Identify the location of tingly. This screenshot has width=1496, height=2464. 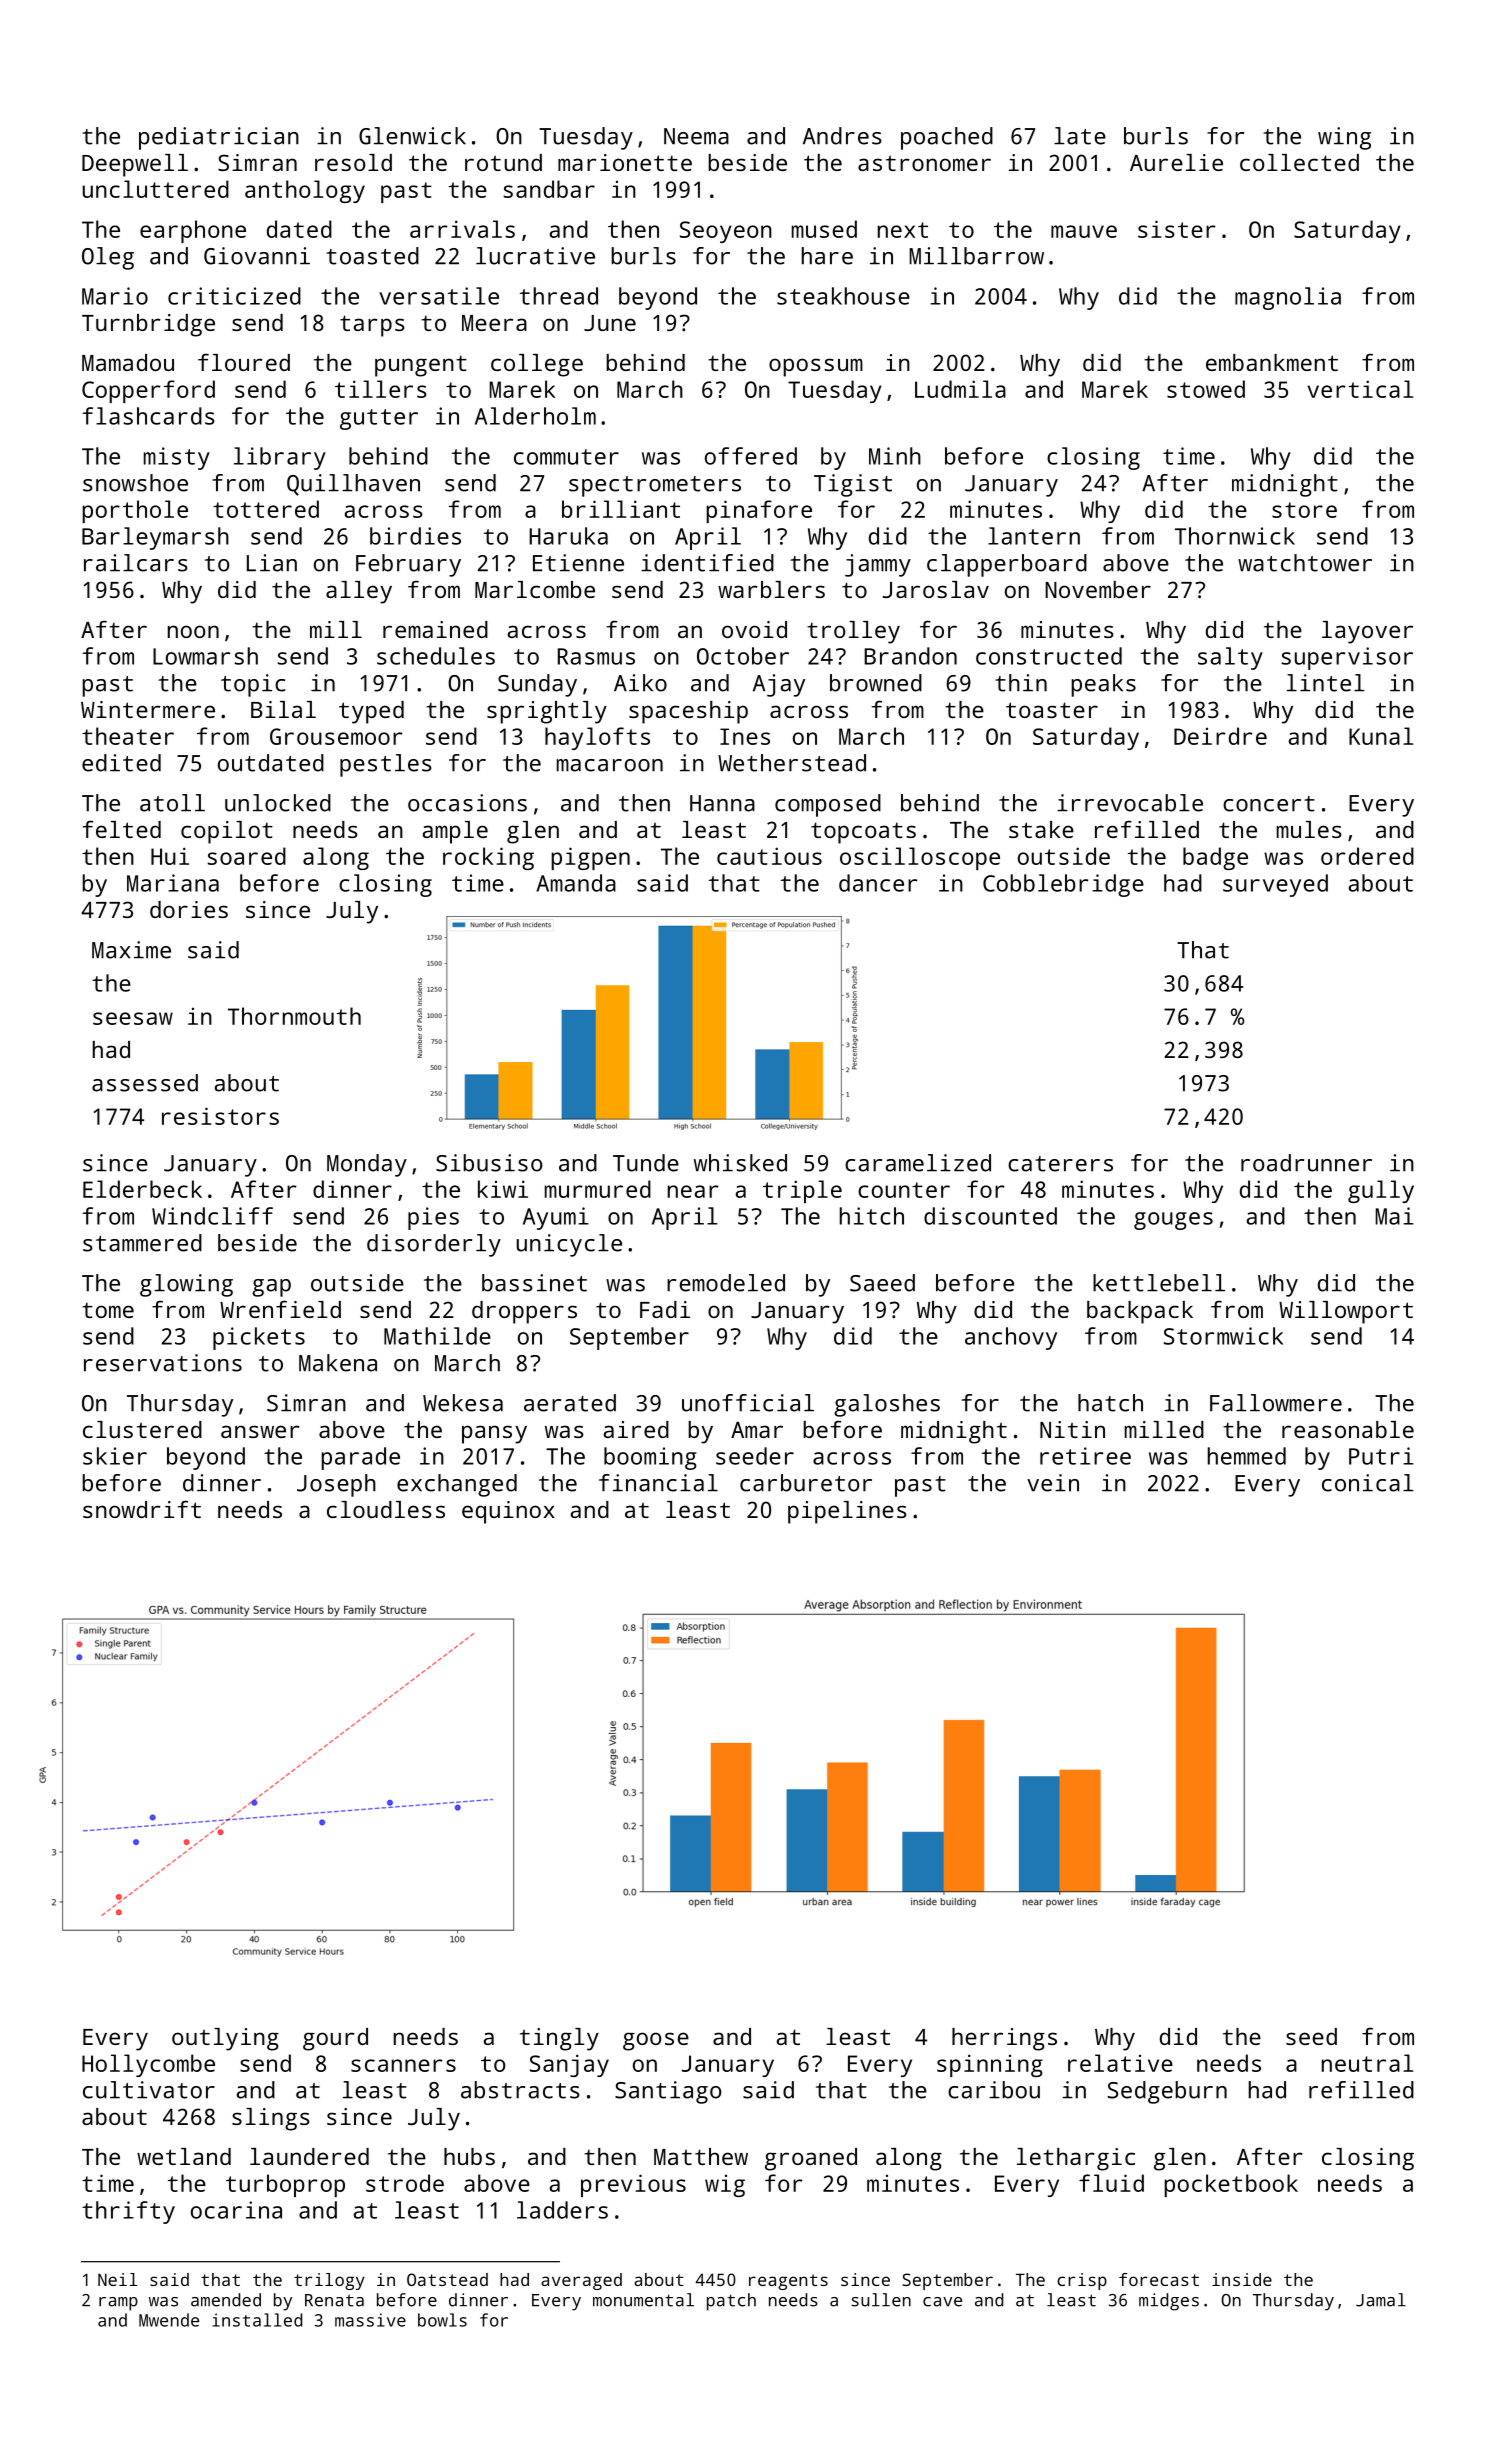
(559, 2039).
